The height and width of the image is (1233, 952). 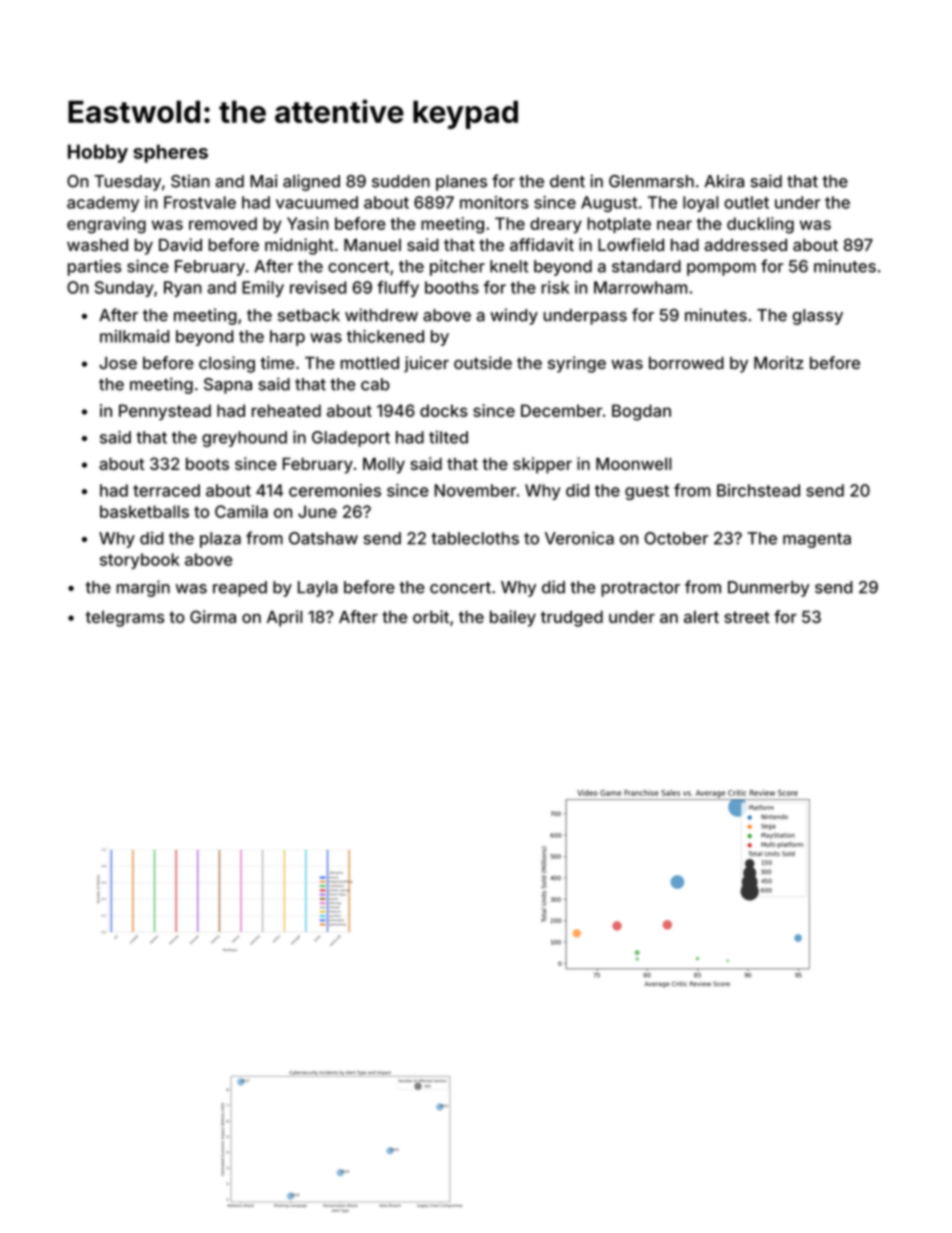 What do you see at coordinates (701, 204) in the image?
I see `loyal` at bounding box center [701, 204].
